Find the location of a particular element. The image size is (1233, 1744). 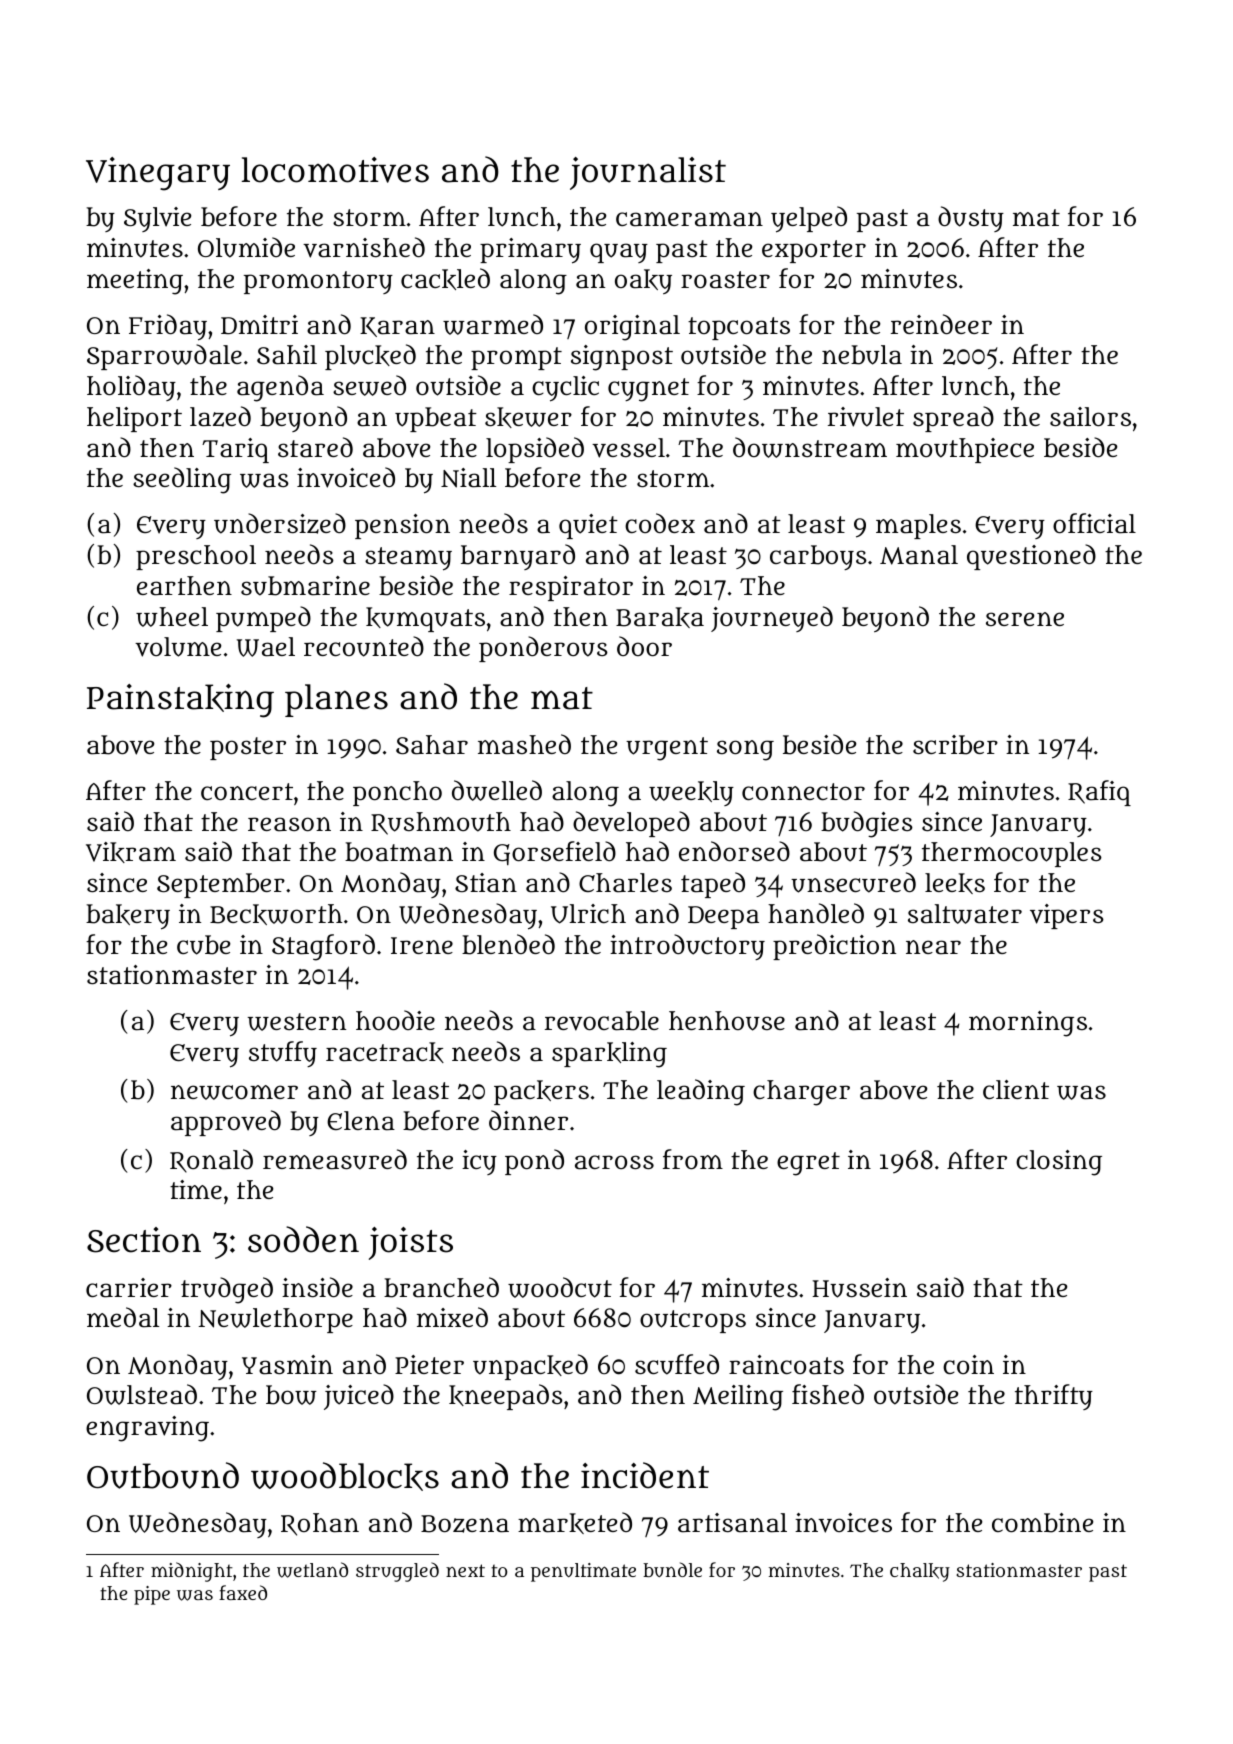

downstream is located at coordinates (810, 447).
